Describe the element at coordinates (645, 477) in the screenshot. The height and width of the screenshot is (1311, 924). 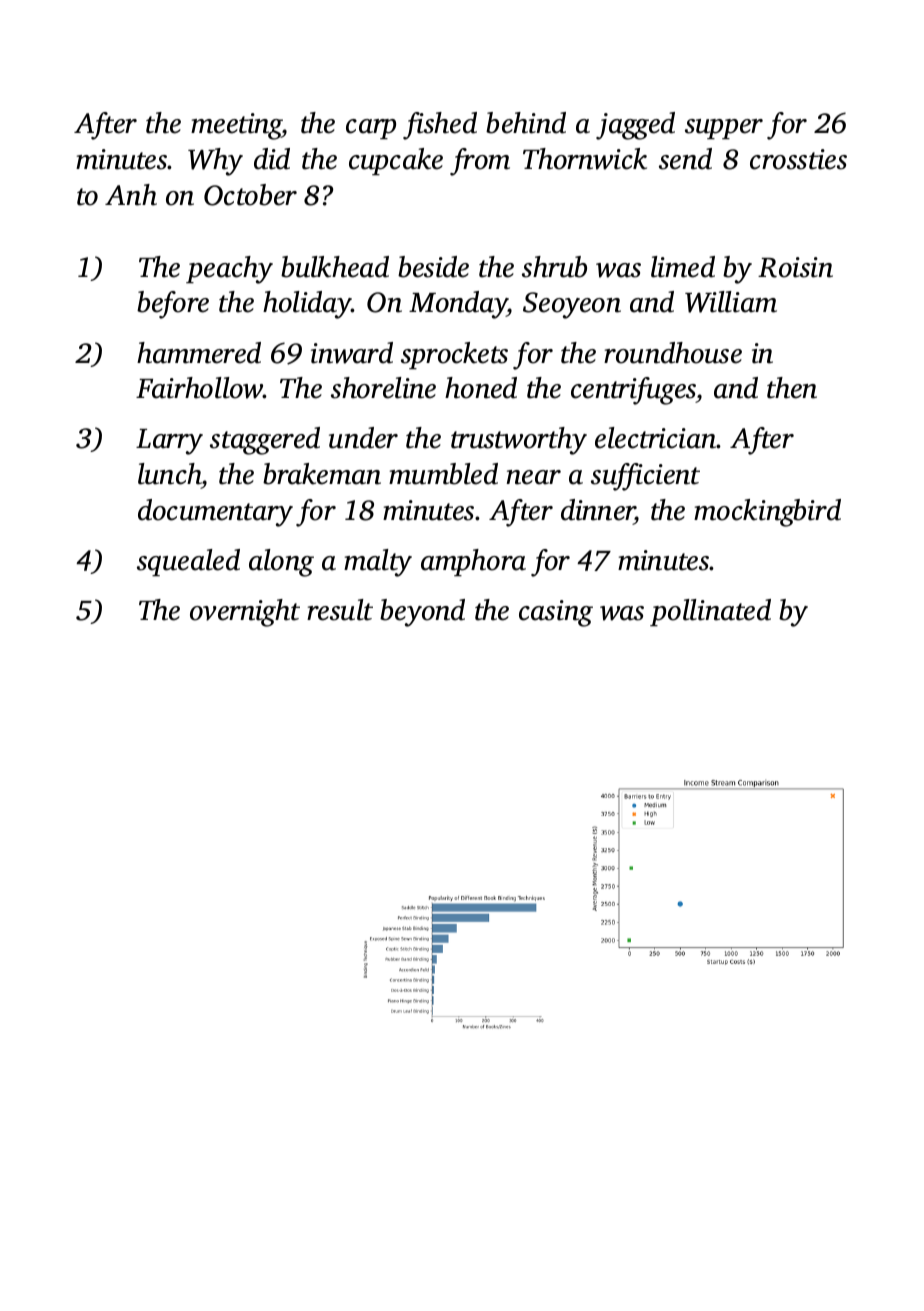
I see `sufficient` at that location.
